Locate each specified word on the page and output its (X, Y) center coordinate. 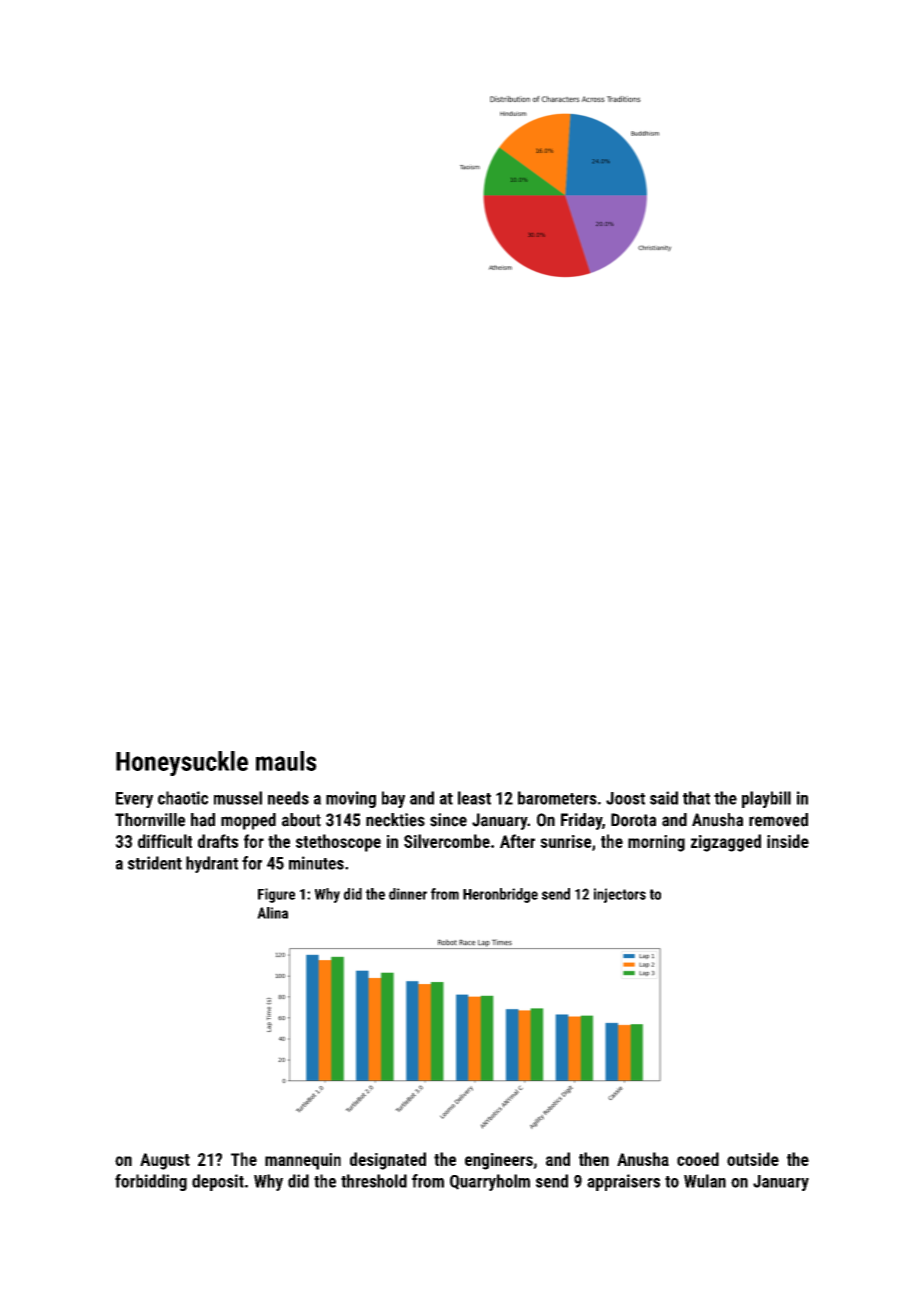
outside (753, 1159)
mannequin (303, 1161)
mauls (286, 761)
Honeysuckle (182, 763)
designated (388, 1161)
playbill (766, 799)
